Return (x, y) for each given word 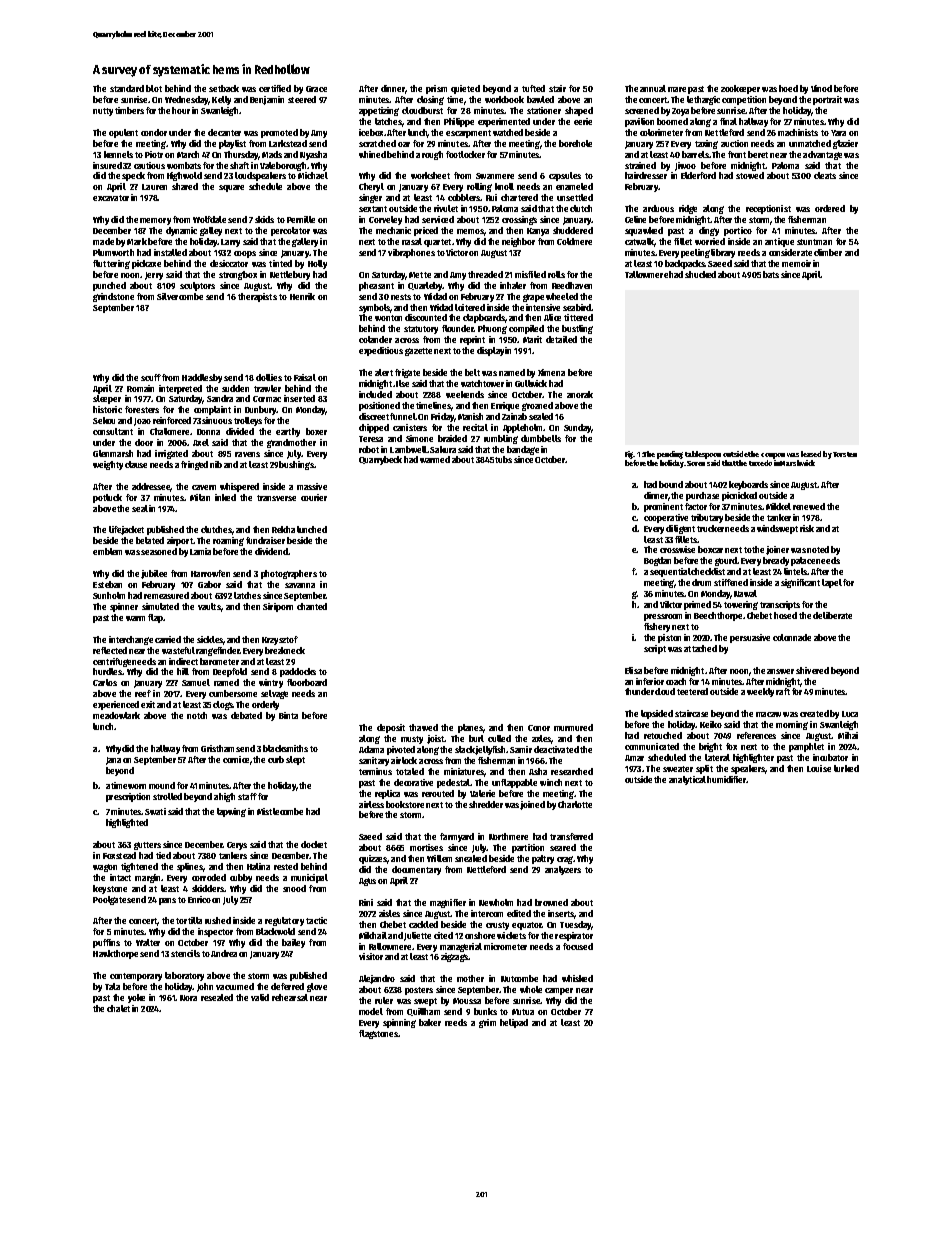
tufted (533, 88)
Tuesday (575, 925)
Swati (155, 811)
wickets (511, 935)
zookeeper (740, 89)
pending (670, 455)
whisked (577, 978)
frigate (407, 373)
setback (224, 88)
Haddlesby (202, 378)
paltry (543, 859)
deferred (287, 986)
